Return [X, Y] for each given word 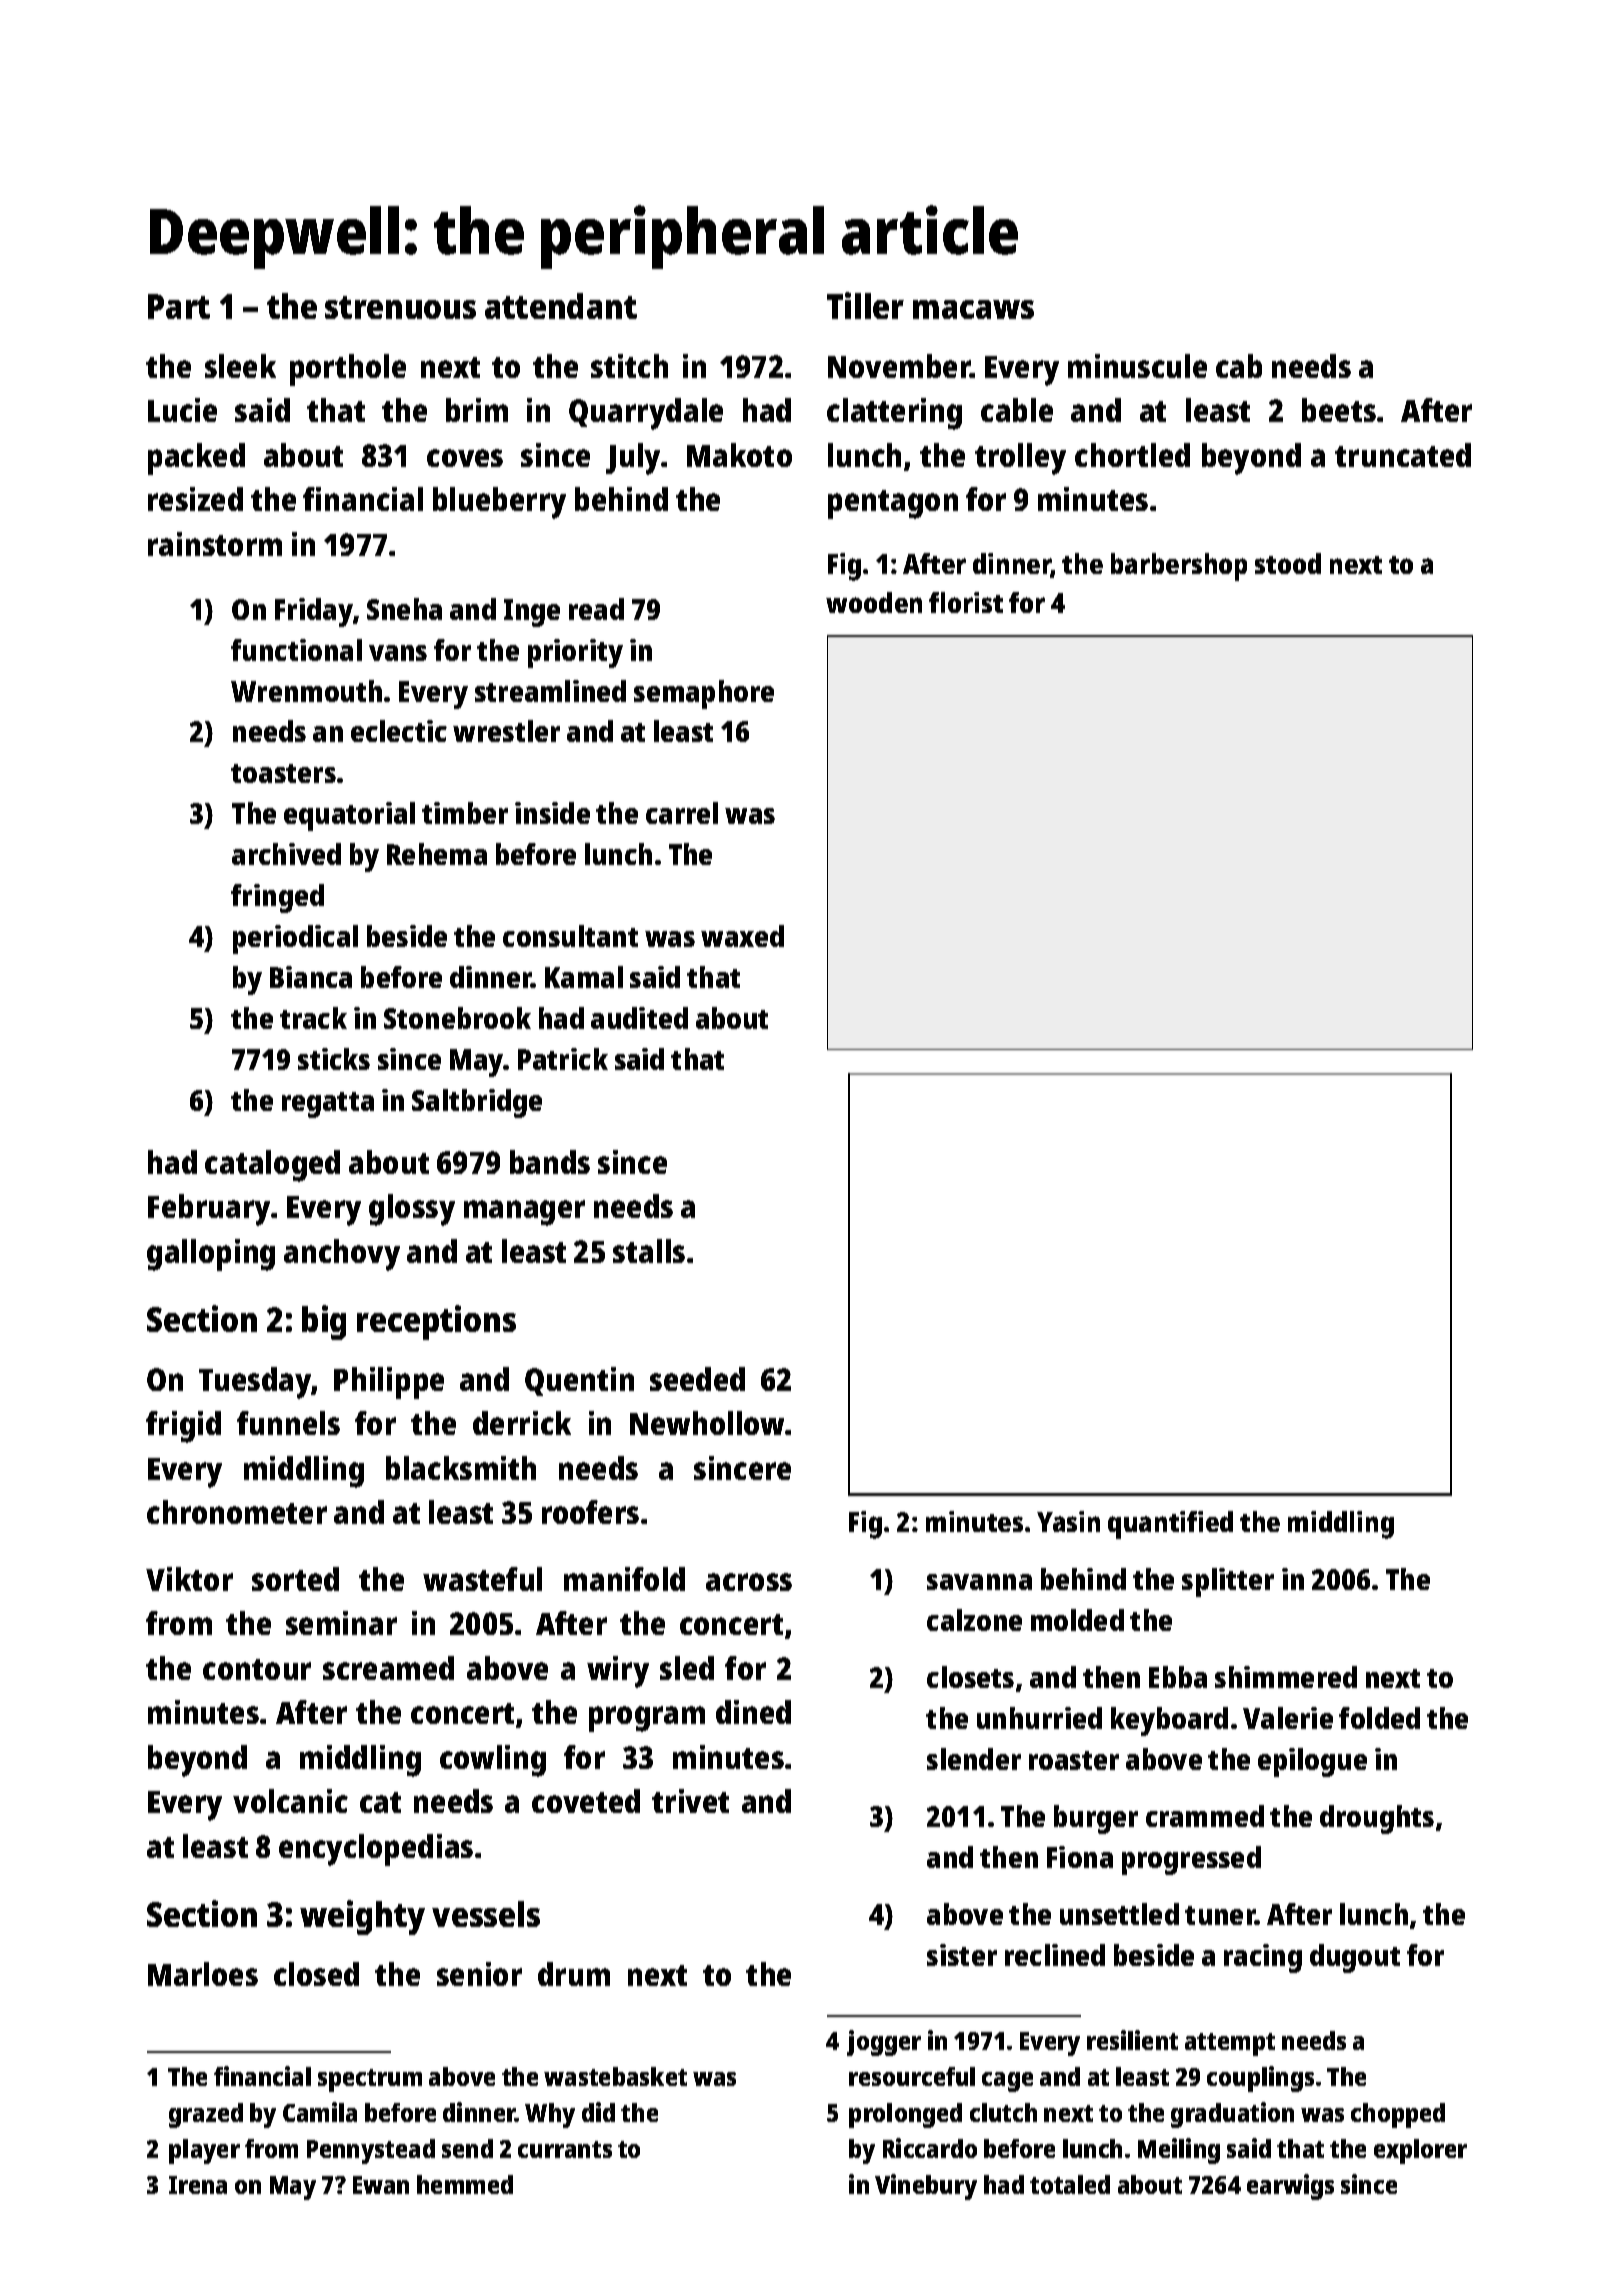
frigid [183, 1427]
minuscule [1137, 366]
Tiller [865, 305]
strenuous [400, 307]
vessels [486, 1914]
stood [1288, 563]
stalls [649, 1251]
